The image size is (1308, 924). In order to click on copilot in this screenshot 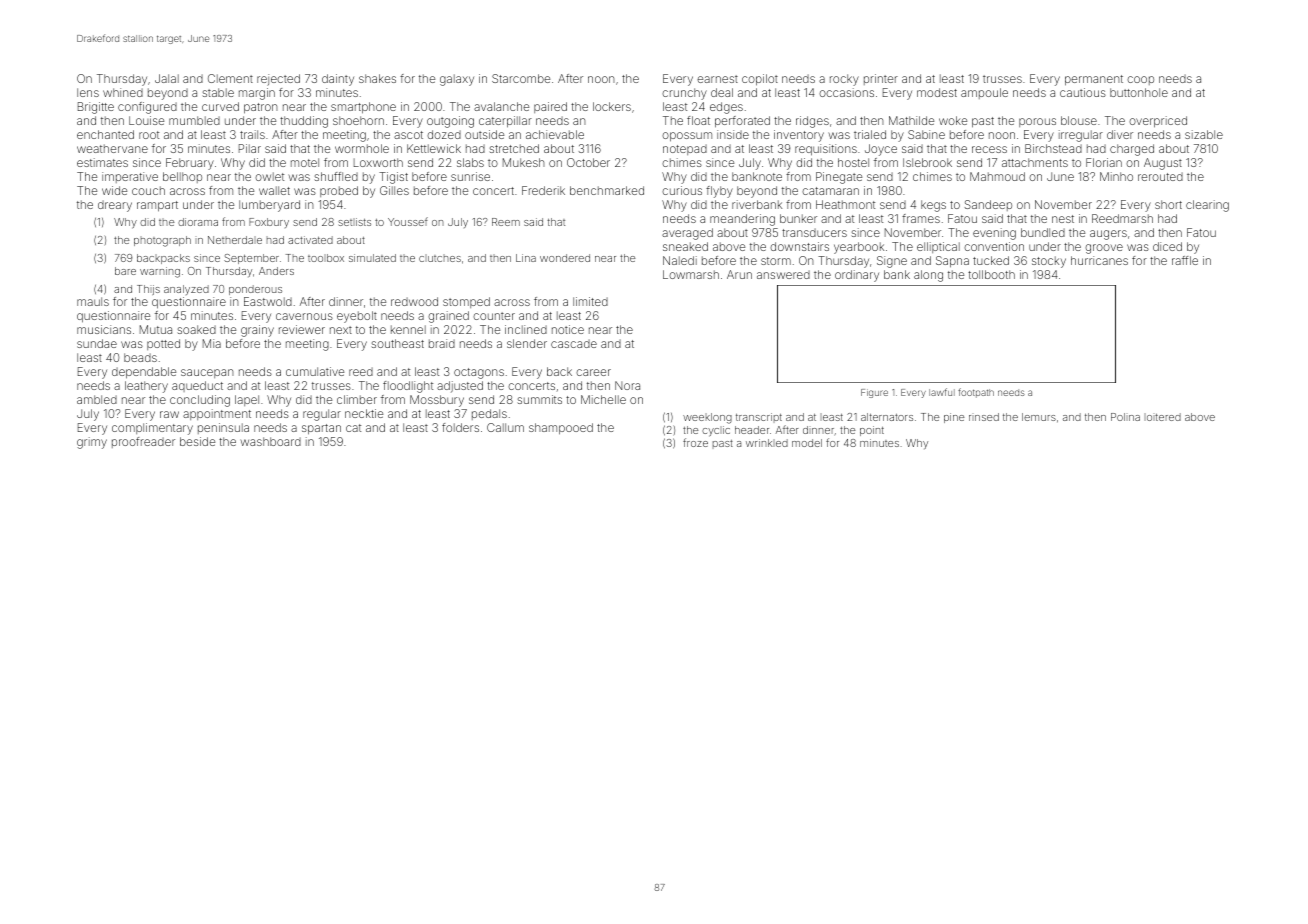, I will do `click(760, 80)`.
